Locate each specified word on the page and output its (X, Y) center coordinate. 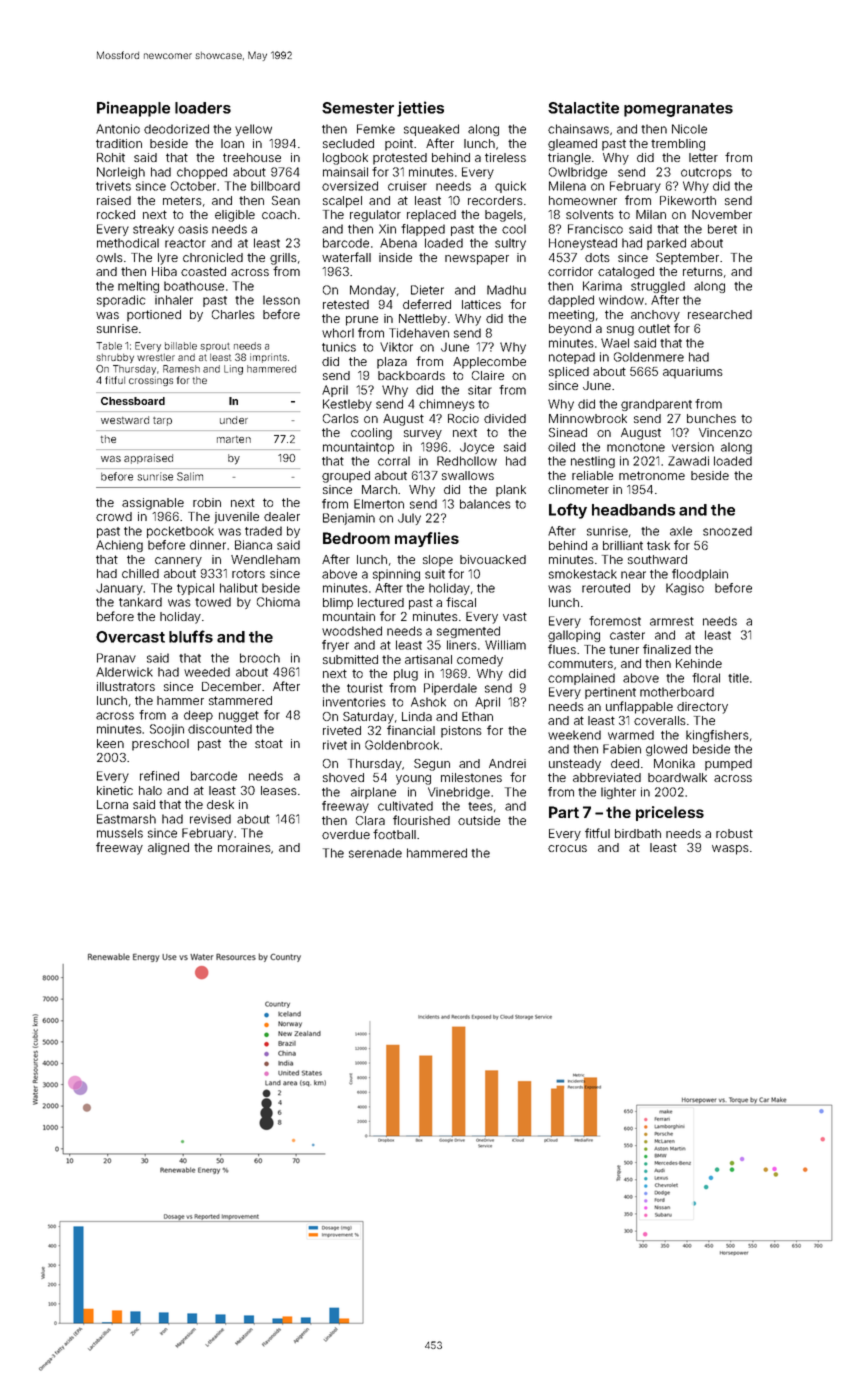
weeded (207, 672)
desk (220, 804)
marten (234, 439)
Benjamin (349, 519)
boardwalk (677, 777)
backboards (411, 375)
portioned (154, 316)
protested (400, 159)
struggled (658, 287)
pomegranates (678, 110)
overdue (346, 834)
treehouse (252, 157)
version (693, 447)
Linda (417, 716)
